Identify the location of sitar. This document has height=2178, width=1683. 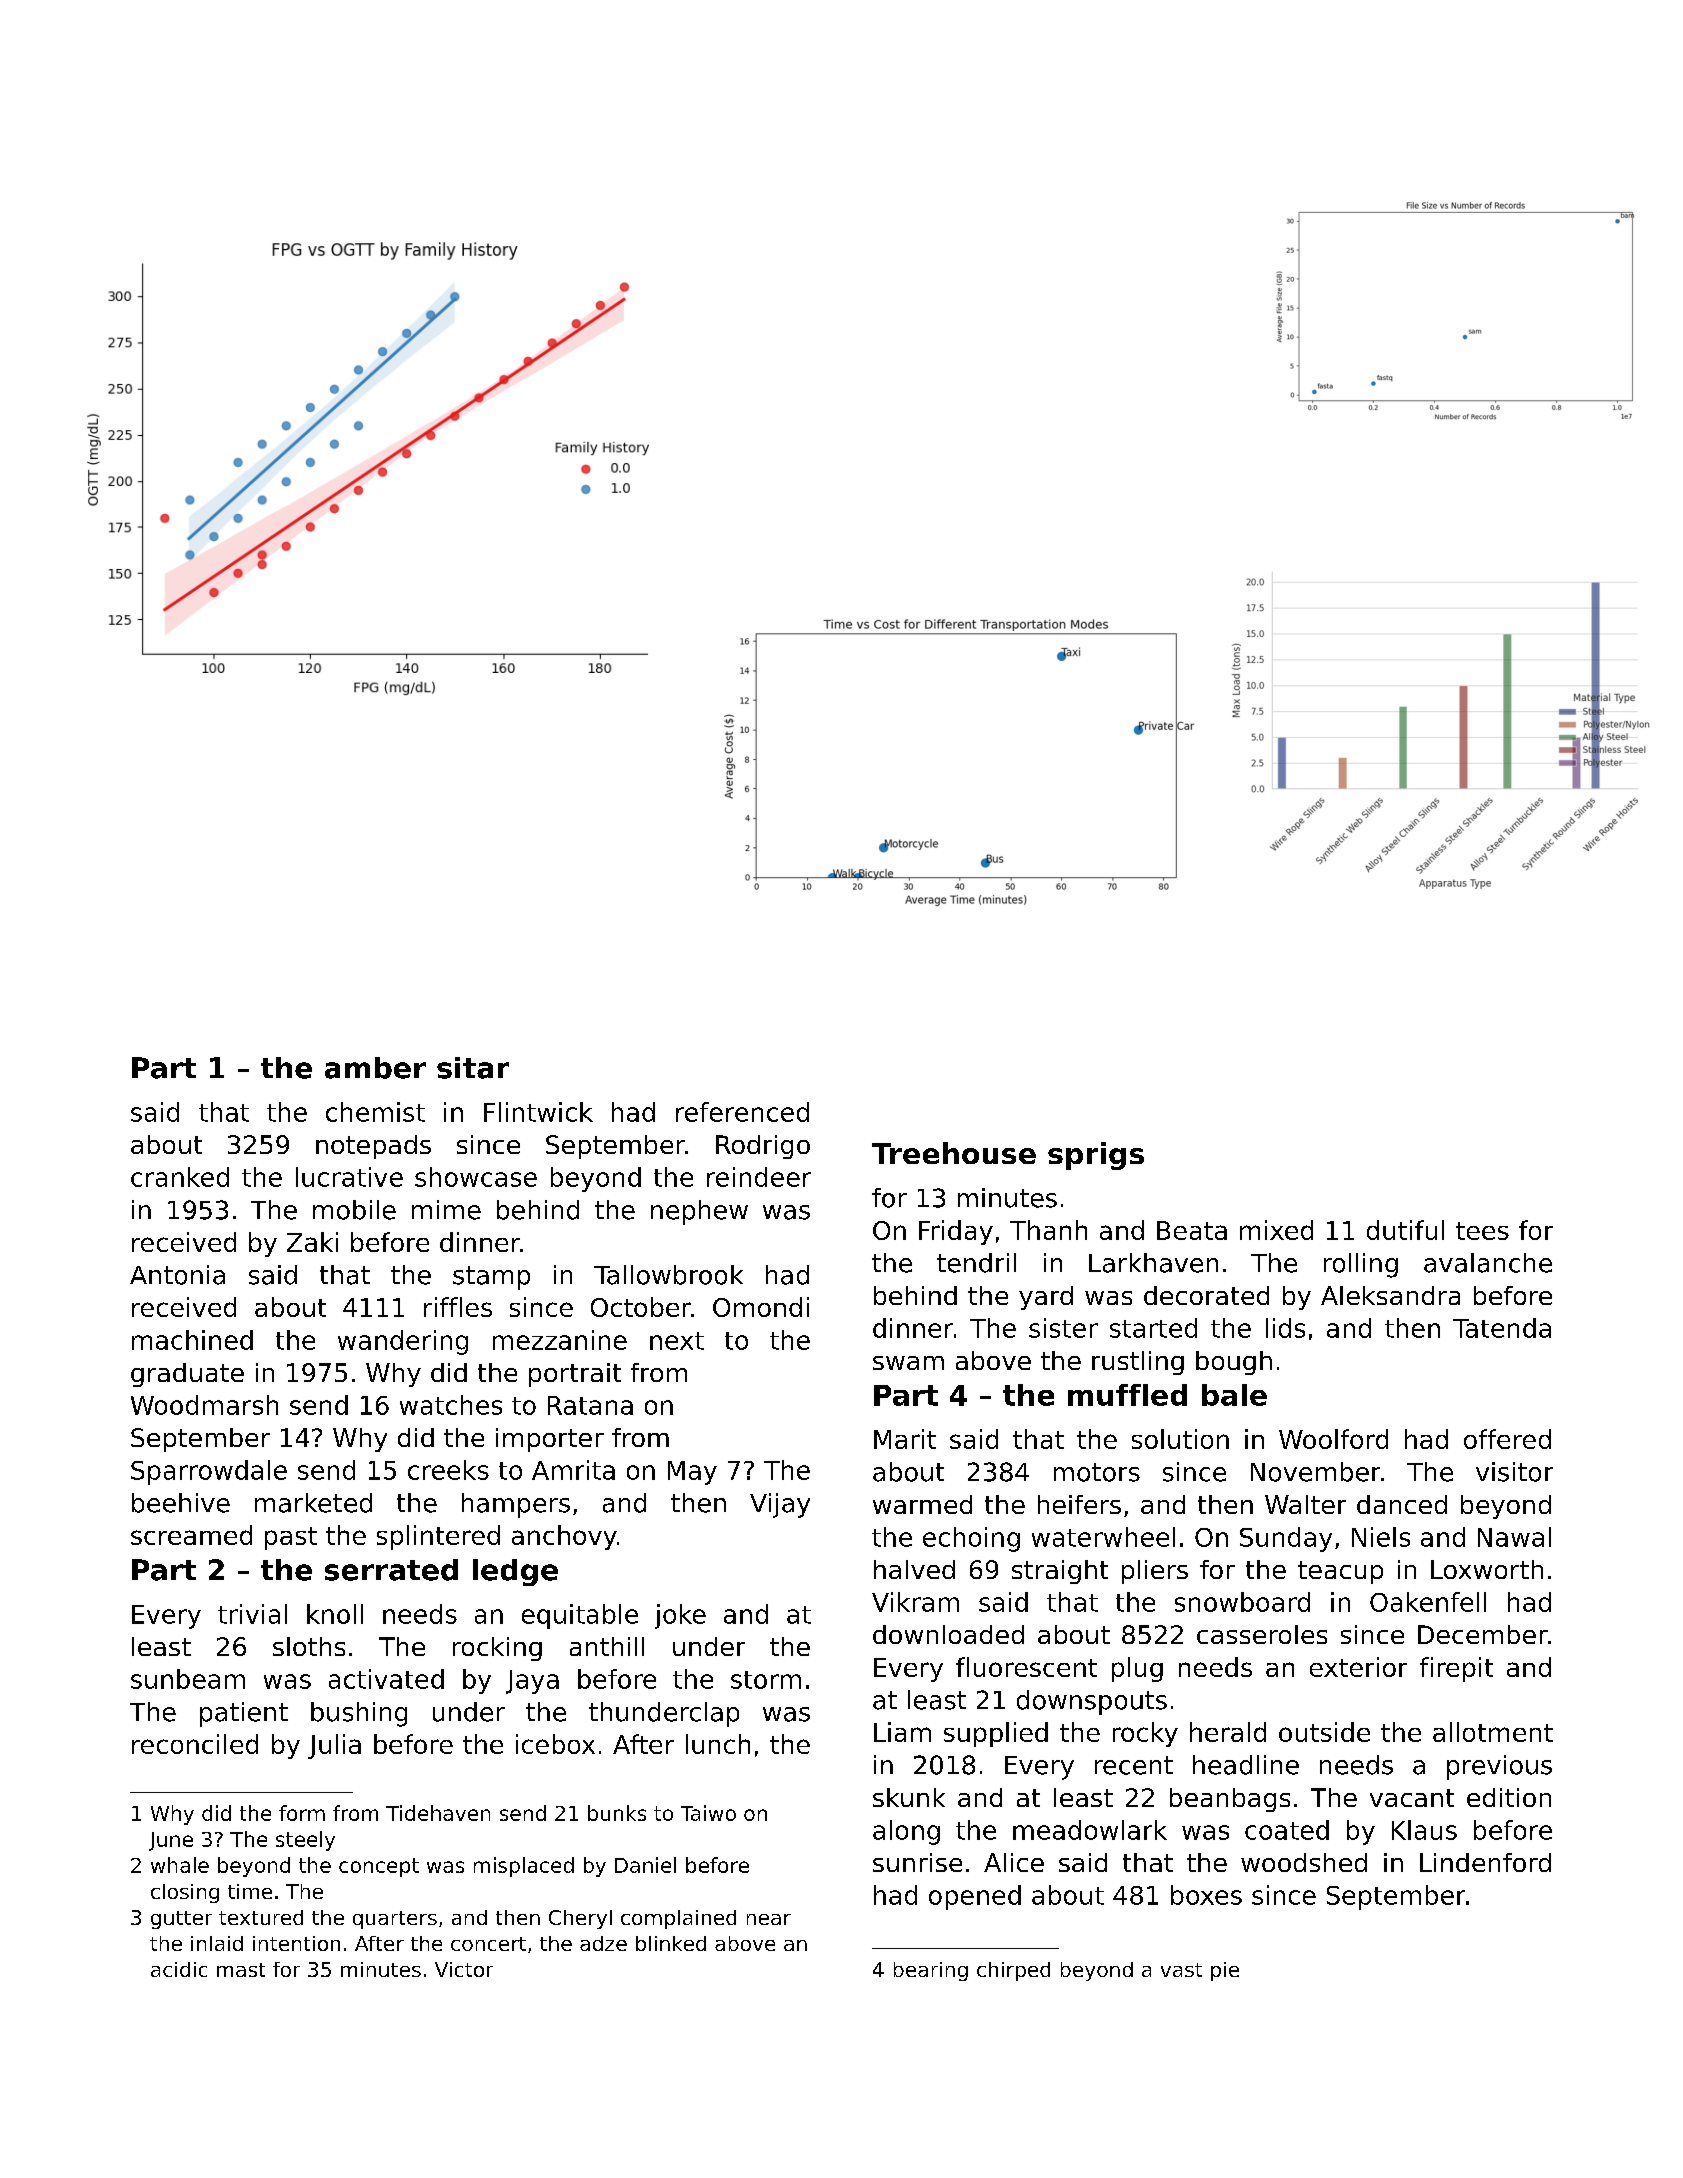
(473, 1068).
